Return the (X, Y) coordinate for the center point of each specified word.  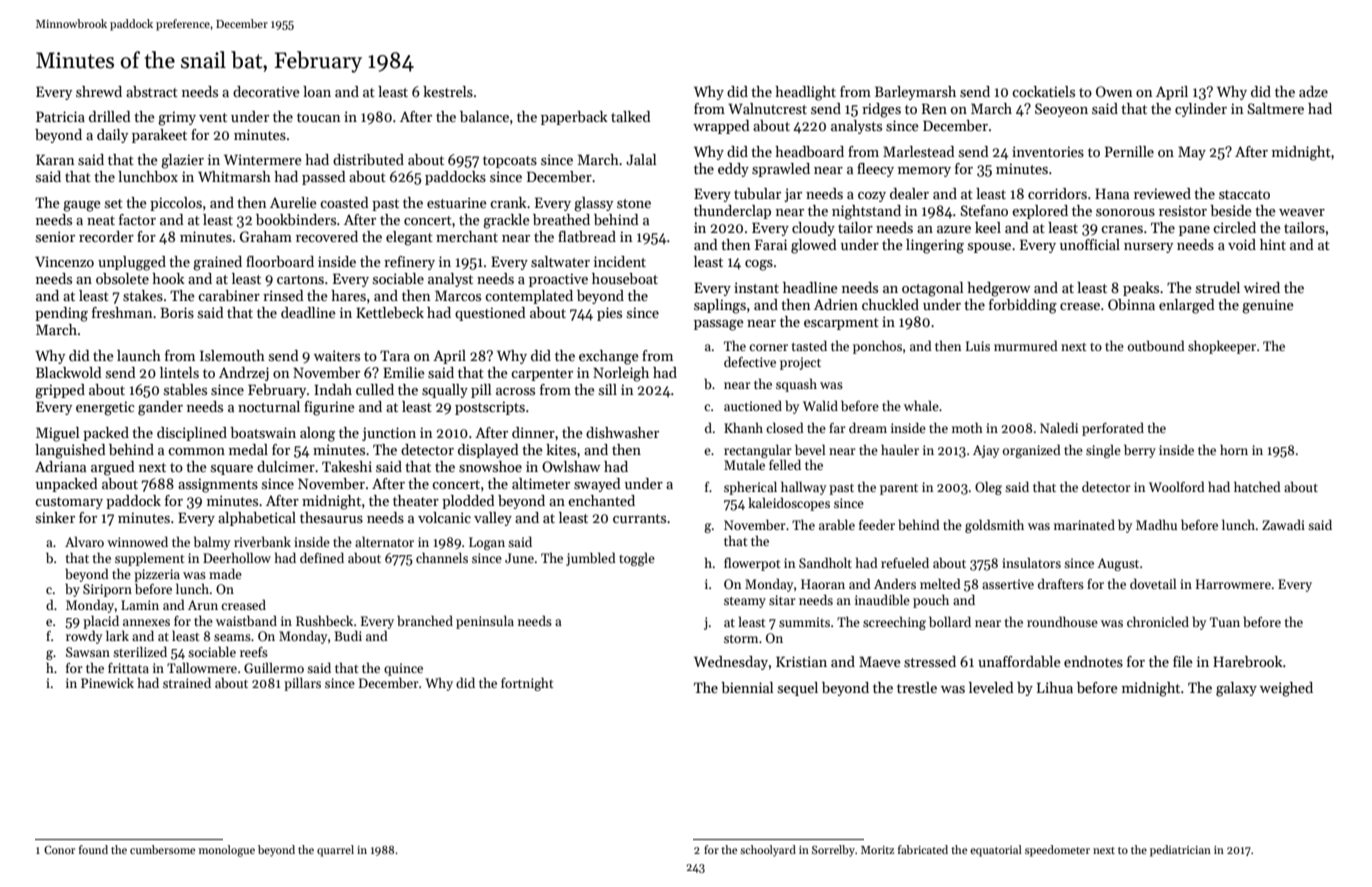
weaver (1302, 212)
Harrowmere (1233, 584)
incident (620, 261)
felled (785, 464)
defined (322, 557)
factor (137, 219)
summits (804, 622)
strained (187, 682)
